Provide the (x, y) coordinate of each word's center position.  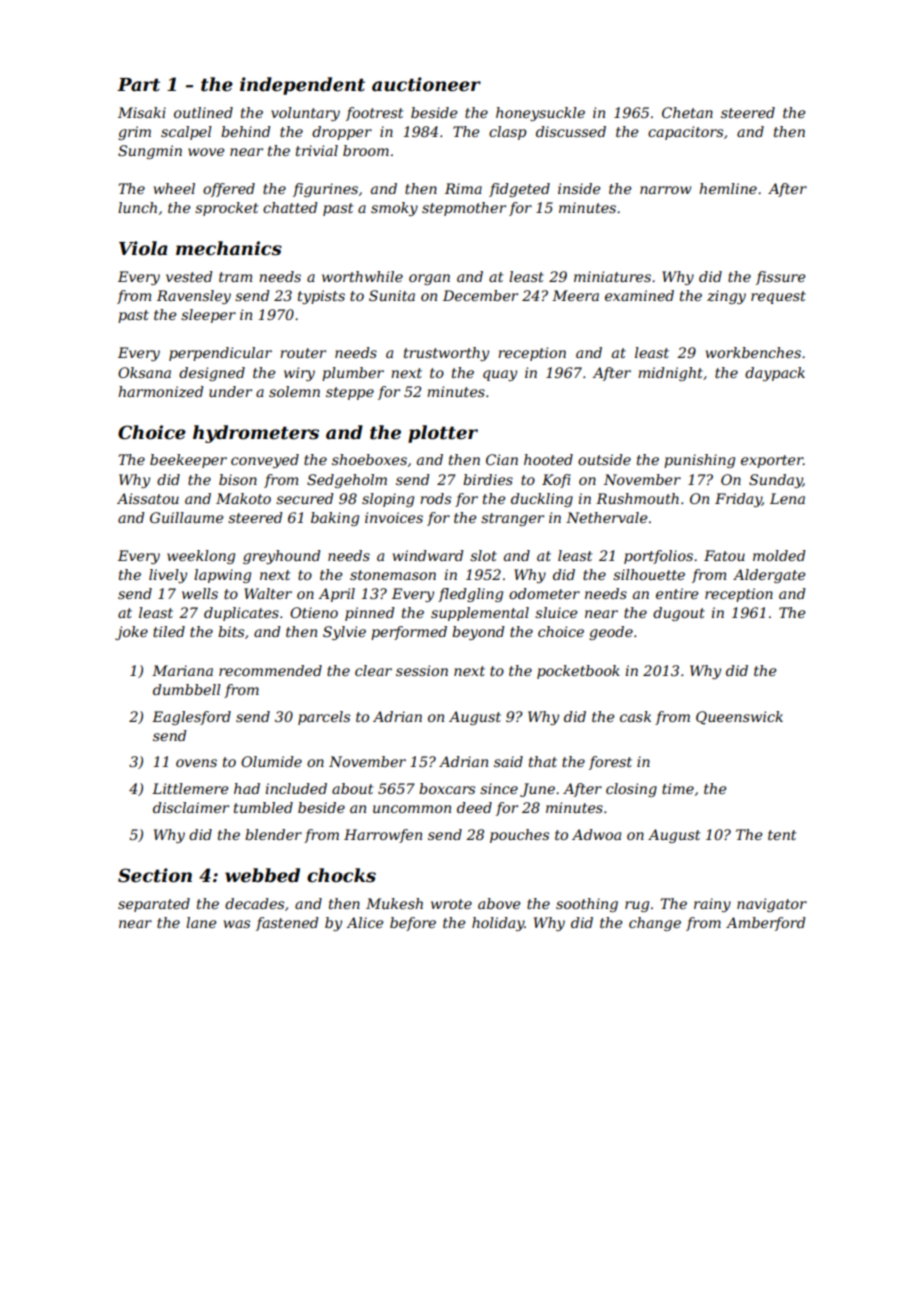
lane (201, 922)
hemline (728, 188)
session (422, 670)
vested (189, 276)
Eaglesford (191, 718)
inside (579, 188)
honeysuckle (540, 114)
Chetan (687, 112)
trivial (317, 150)
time (678, 788)
